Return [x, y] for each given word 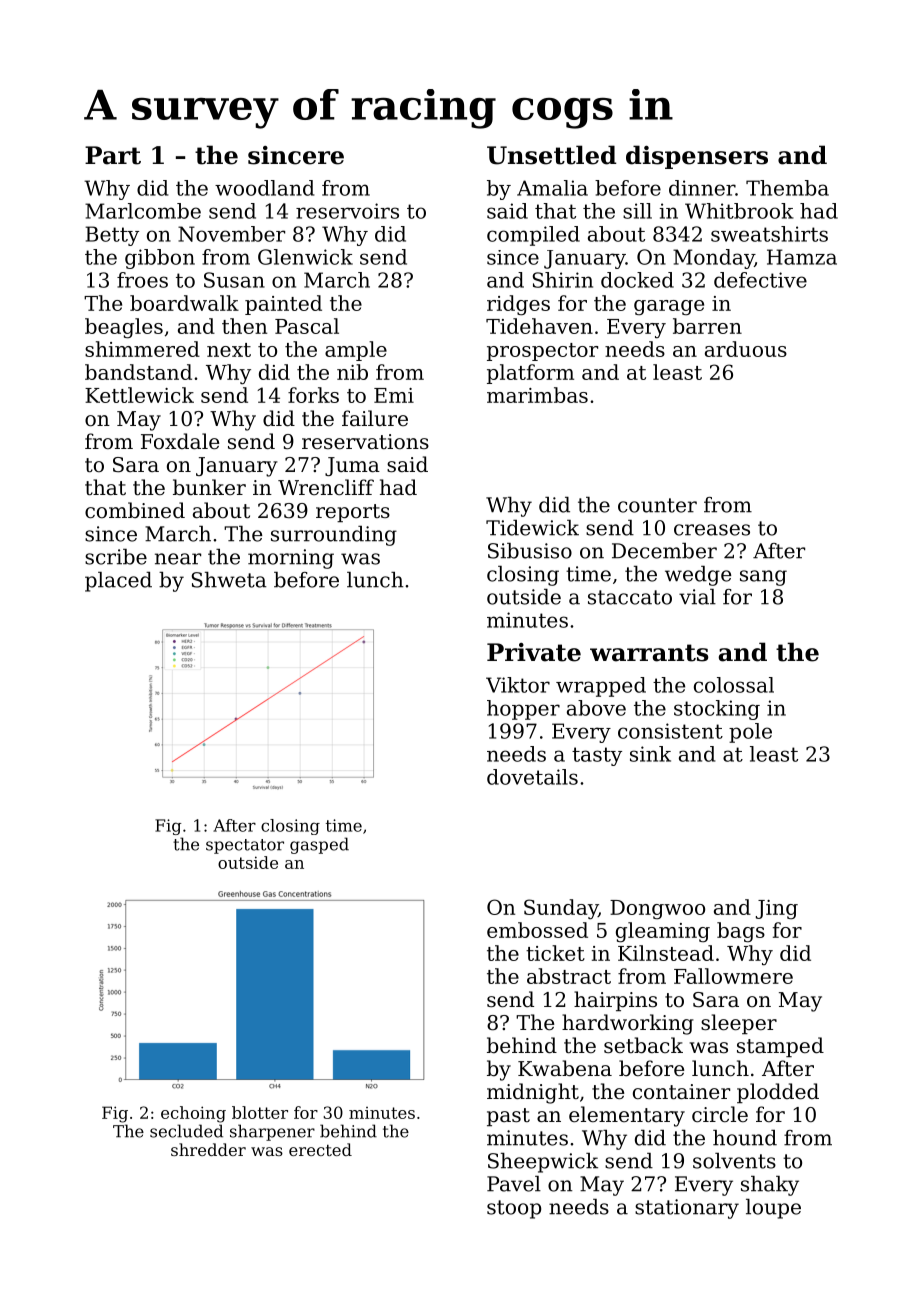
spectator [245, 846]
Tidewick [532, 528]
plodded [778, 1093]
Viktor [518, 685]
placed [118, 582]
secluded [186, 1131]
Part [113, 155]
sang [763, 578]
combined [135, 510]
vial [697, 597]
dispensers [697, 157]
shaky [770, 1186]
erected [320, 1149]
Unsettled [552, 155]
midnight [533, 1093]
